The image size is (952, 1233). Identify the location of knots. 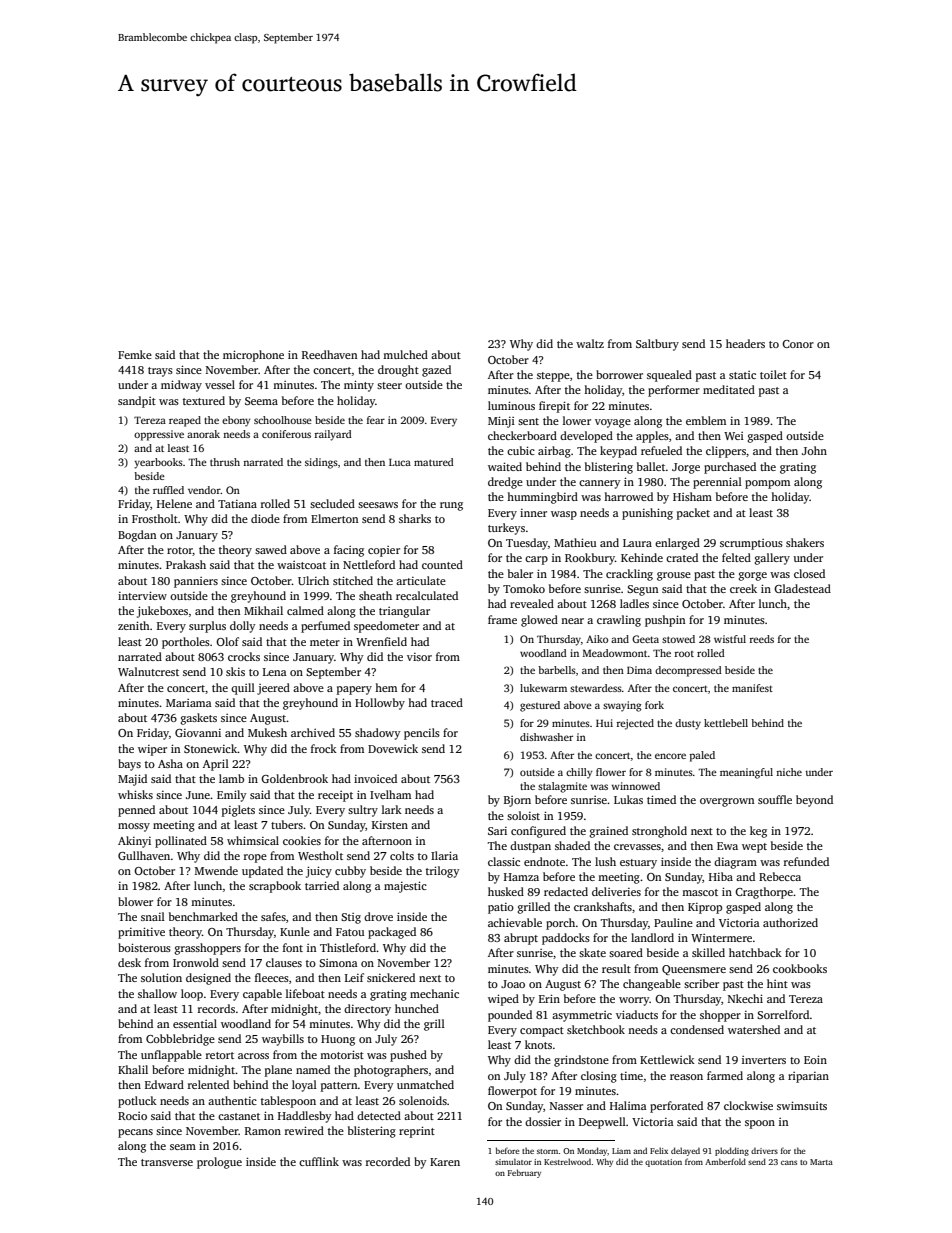
(538, 1044).
